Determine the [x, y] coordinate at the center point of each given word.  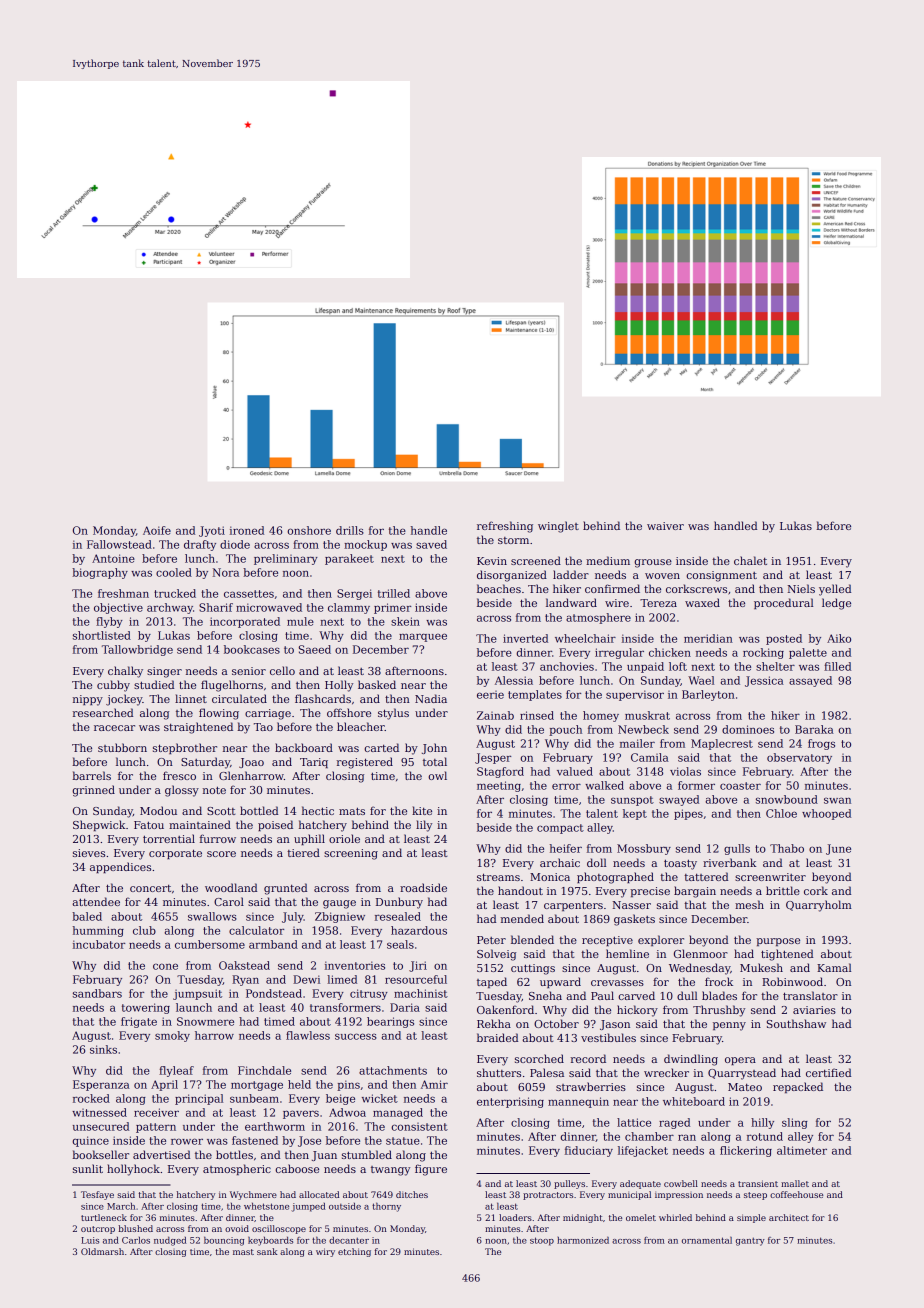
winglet [558, 527]
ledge [836, 604]
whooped [826, 814]
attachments [393, 1070]
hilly [762, 1123]
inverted [525, 638]
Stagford [500, 772]
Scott [221, 811]
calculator [256, 930]
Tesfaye [97, 1195]
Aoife [157, 530]
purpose [778, 942]
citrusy [369, 994]
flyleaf [176, 1071]
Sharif [216, 607]
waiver [665, 526]
